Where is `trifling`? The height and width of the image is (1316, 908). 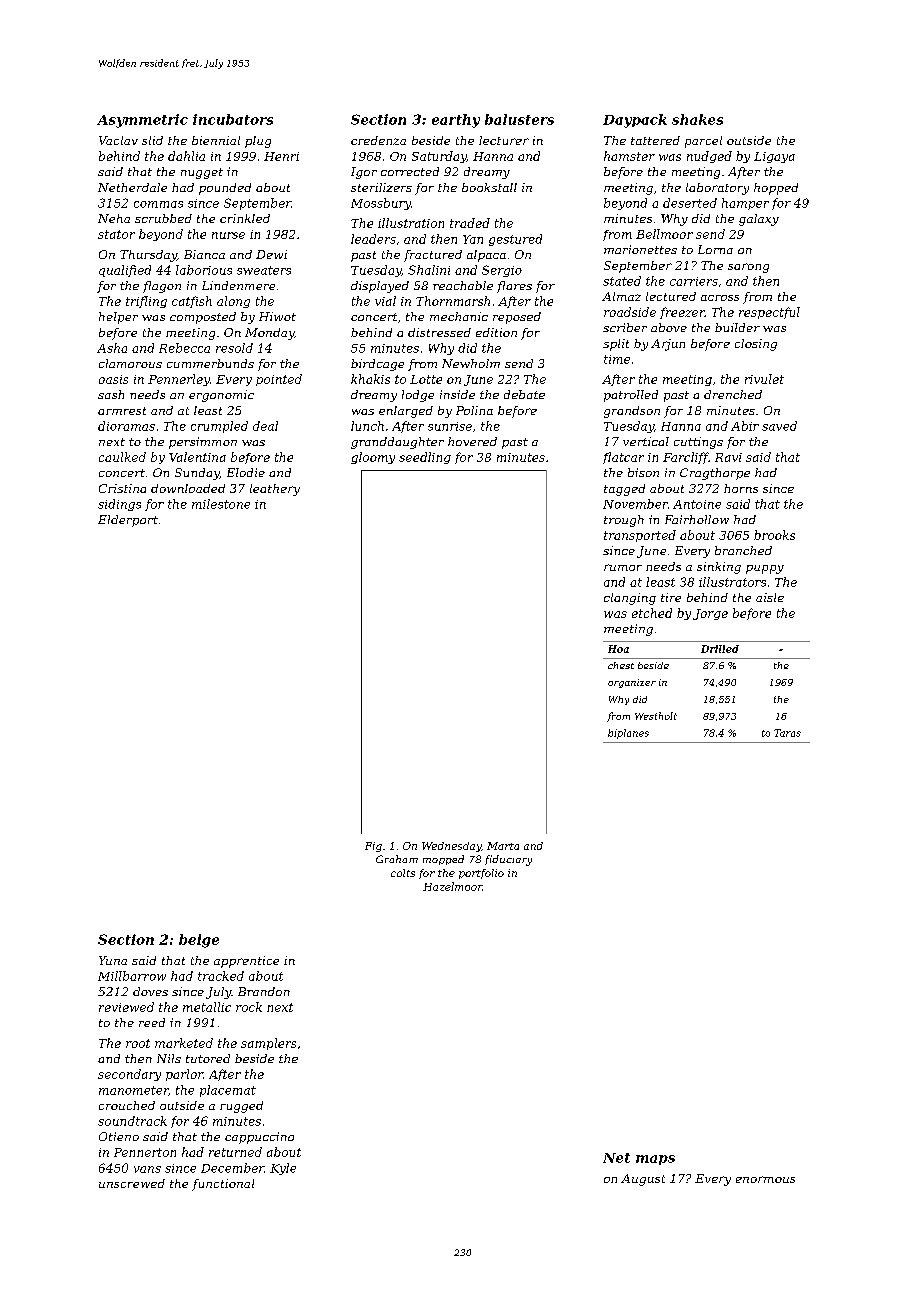 trifling is located at coordinates (146, 302).
